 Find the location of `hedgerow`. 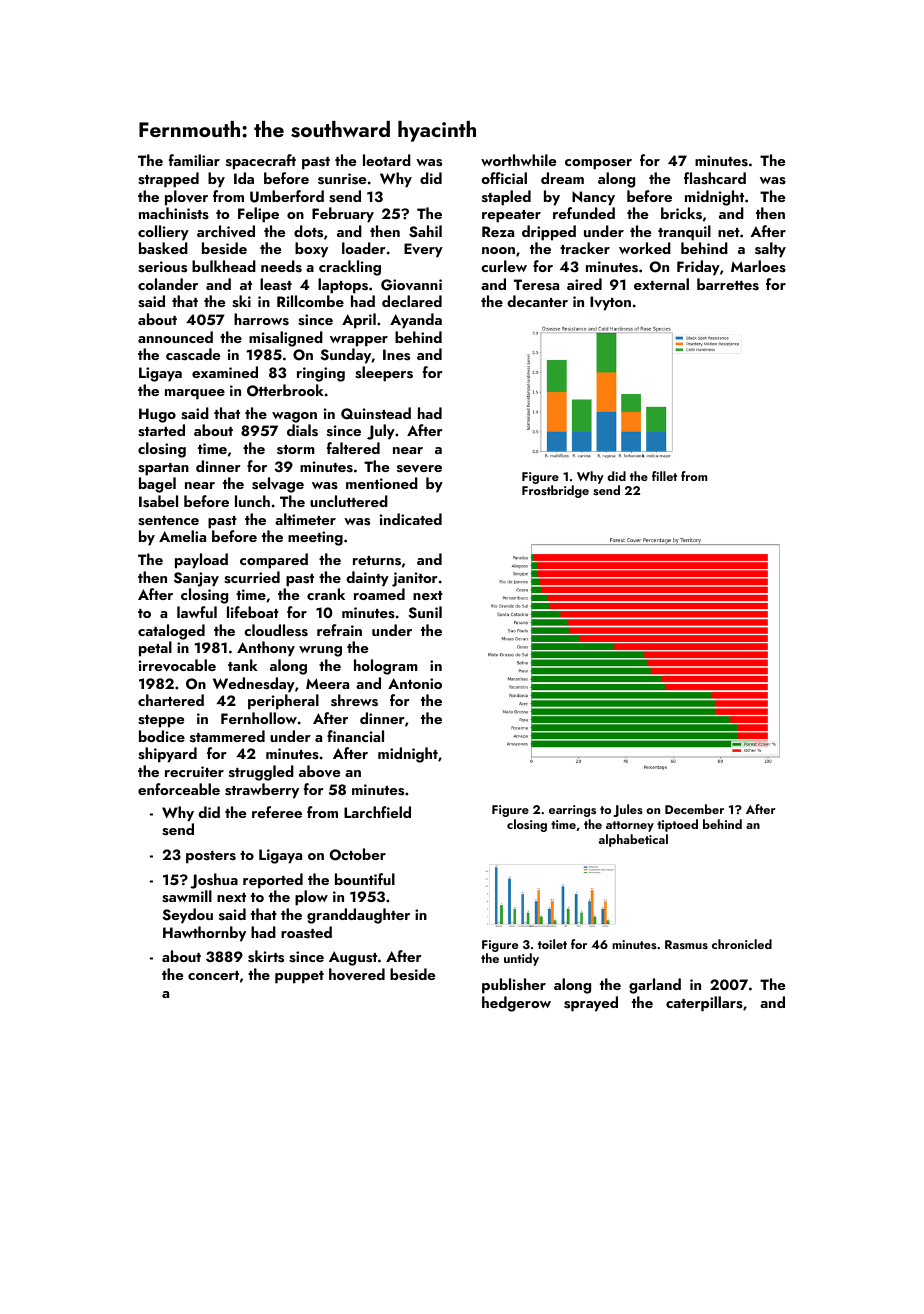

hedgerow is located at coordinates (516, 1004).
